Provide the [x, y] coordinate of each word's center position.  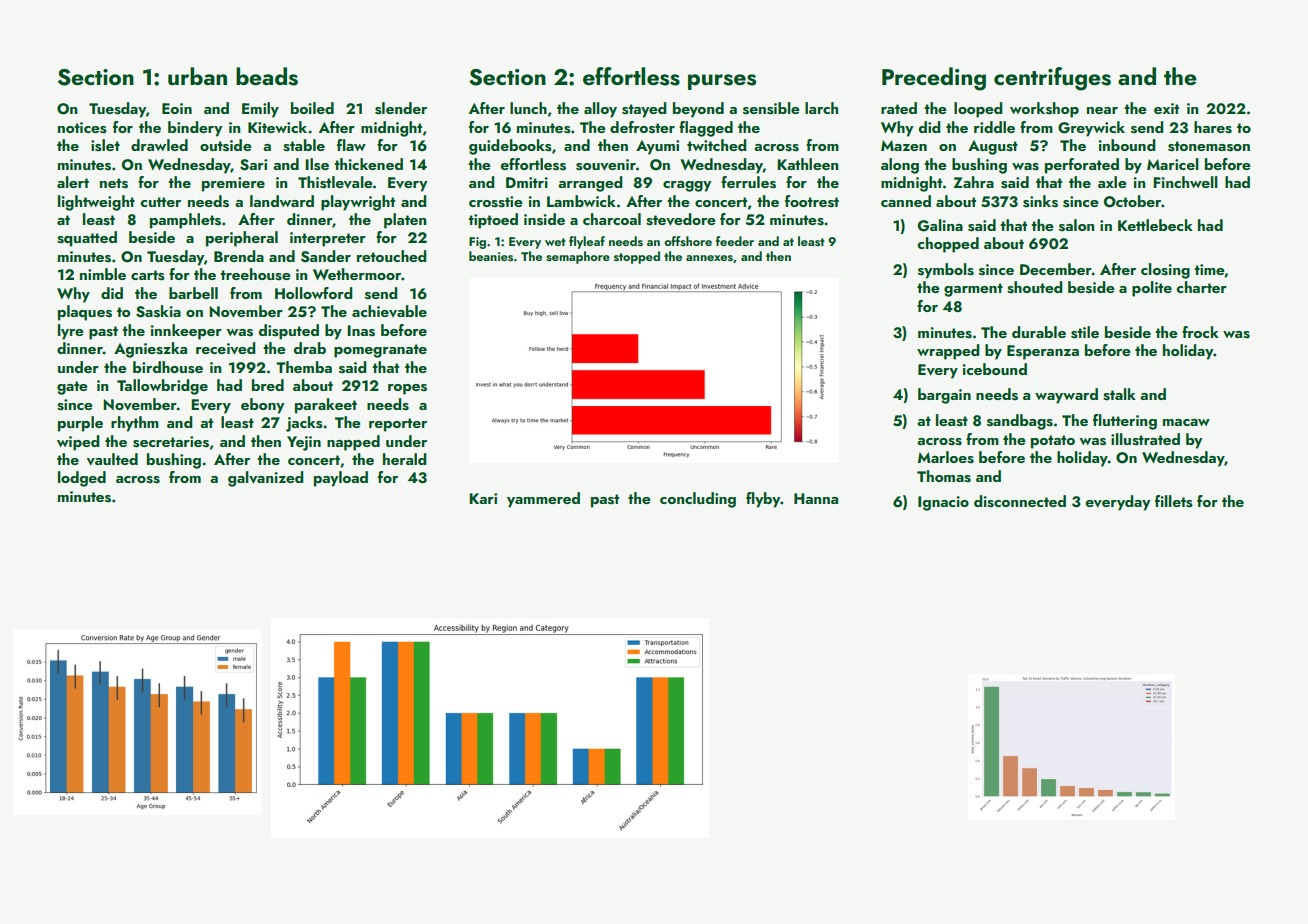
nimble [103, 274]
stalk [1119, 394]
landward [282, 201]
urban [197, 76]
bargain [944, 396]
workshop [1044, 110]
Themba [304, 367]
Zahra [973, 182]
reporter [398, 425]
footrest [812, 201]
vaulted [112, 459]
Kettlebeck [1155, 225]
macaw [1186, 422]
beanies [491, 256]
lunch [528, 108]
